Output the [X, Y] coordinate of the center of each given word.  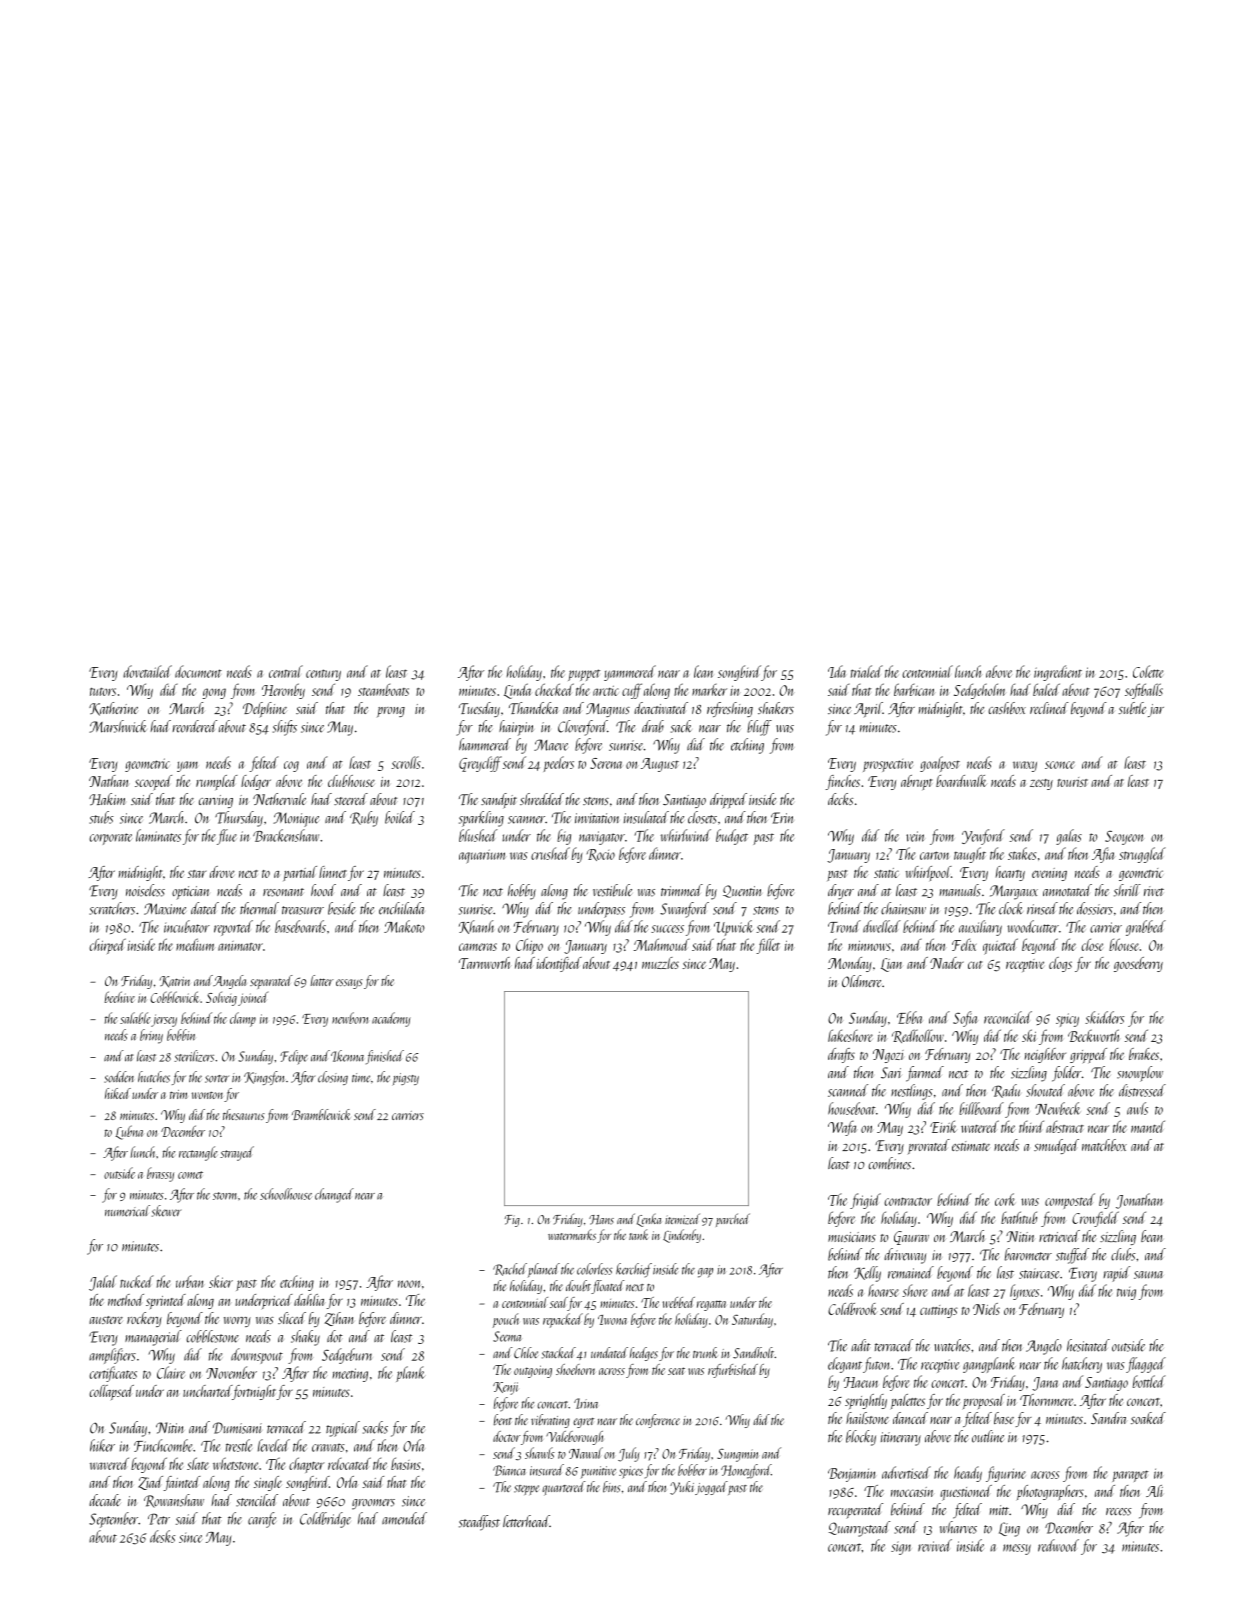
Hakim [107, 799]
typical [343, 1429]
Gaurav [911, 1238]
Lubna [129, 1132]
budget [732, 837]
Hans [601, 1220]
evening [1049, 874]
